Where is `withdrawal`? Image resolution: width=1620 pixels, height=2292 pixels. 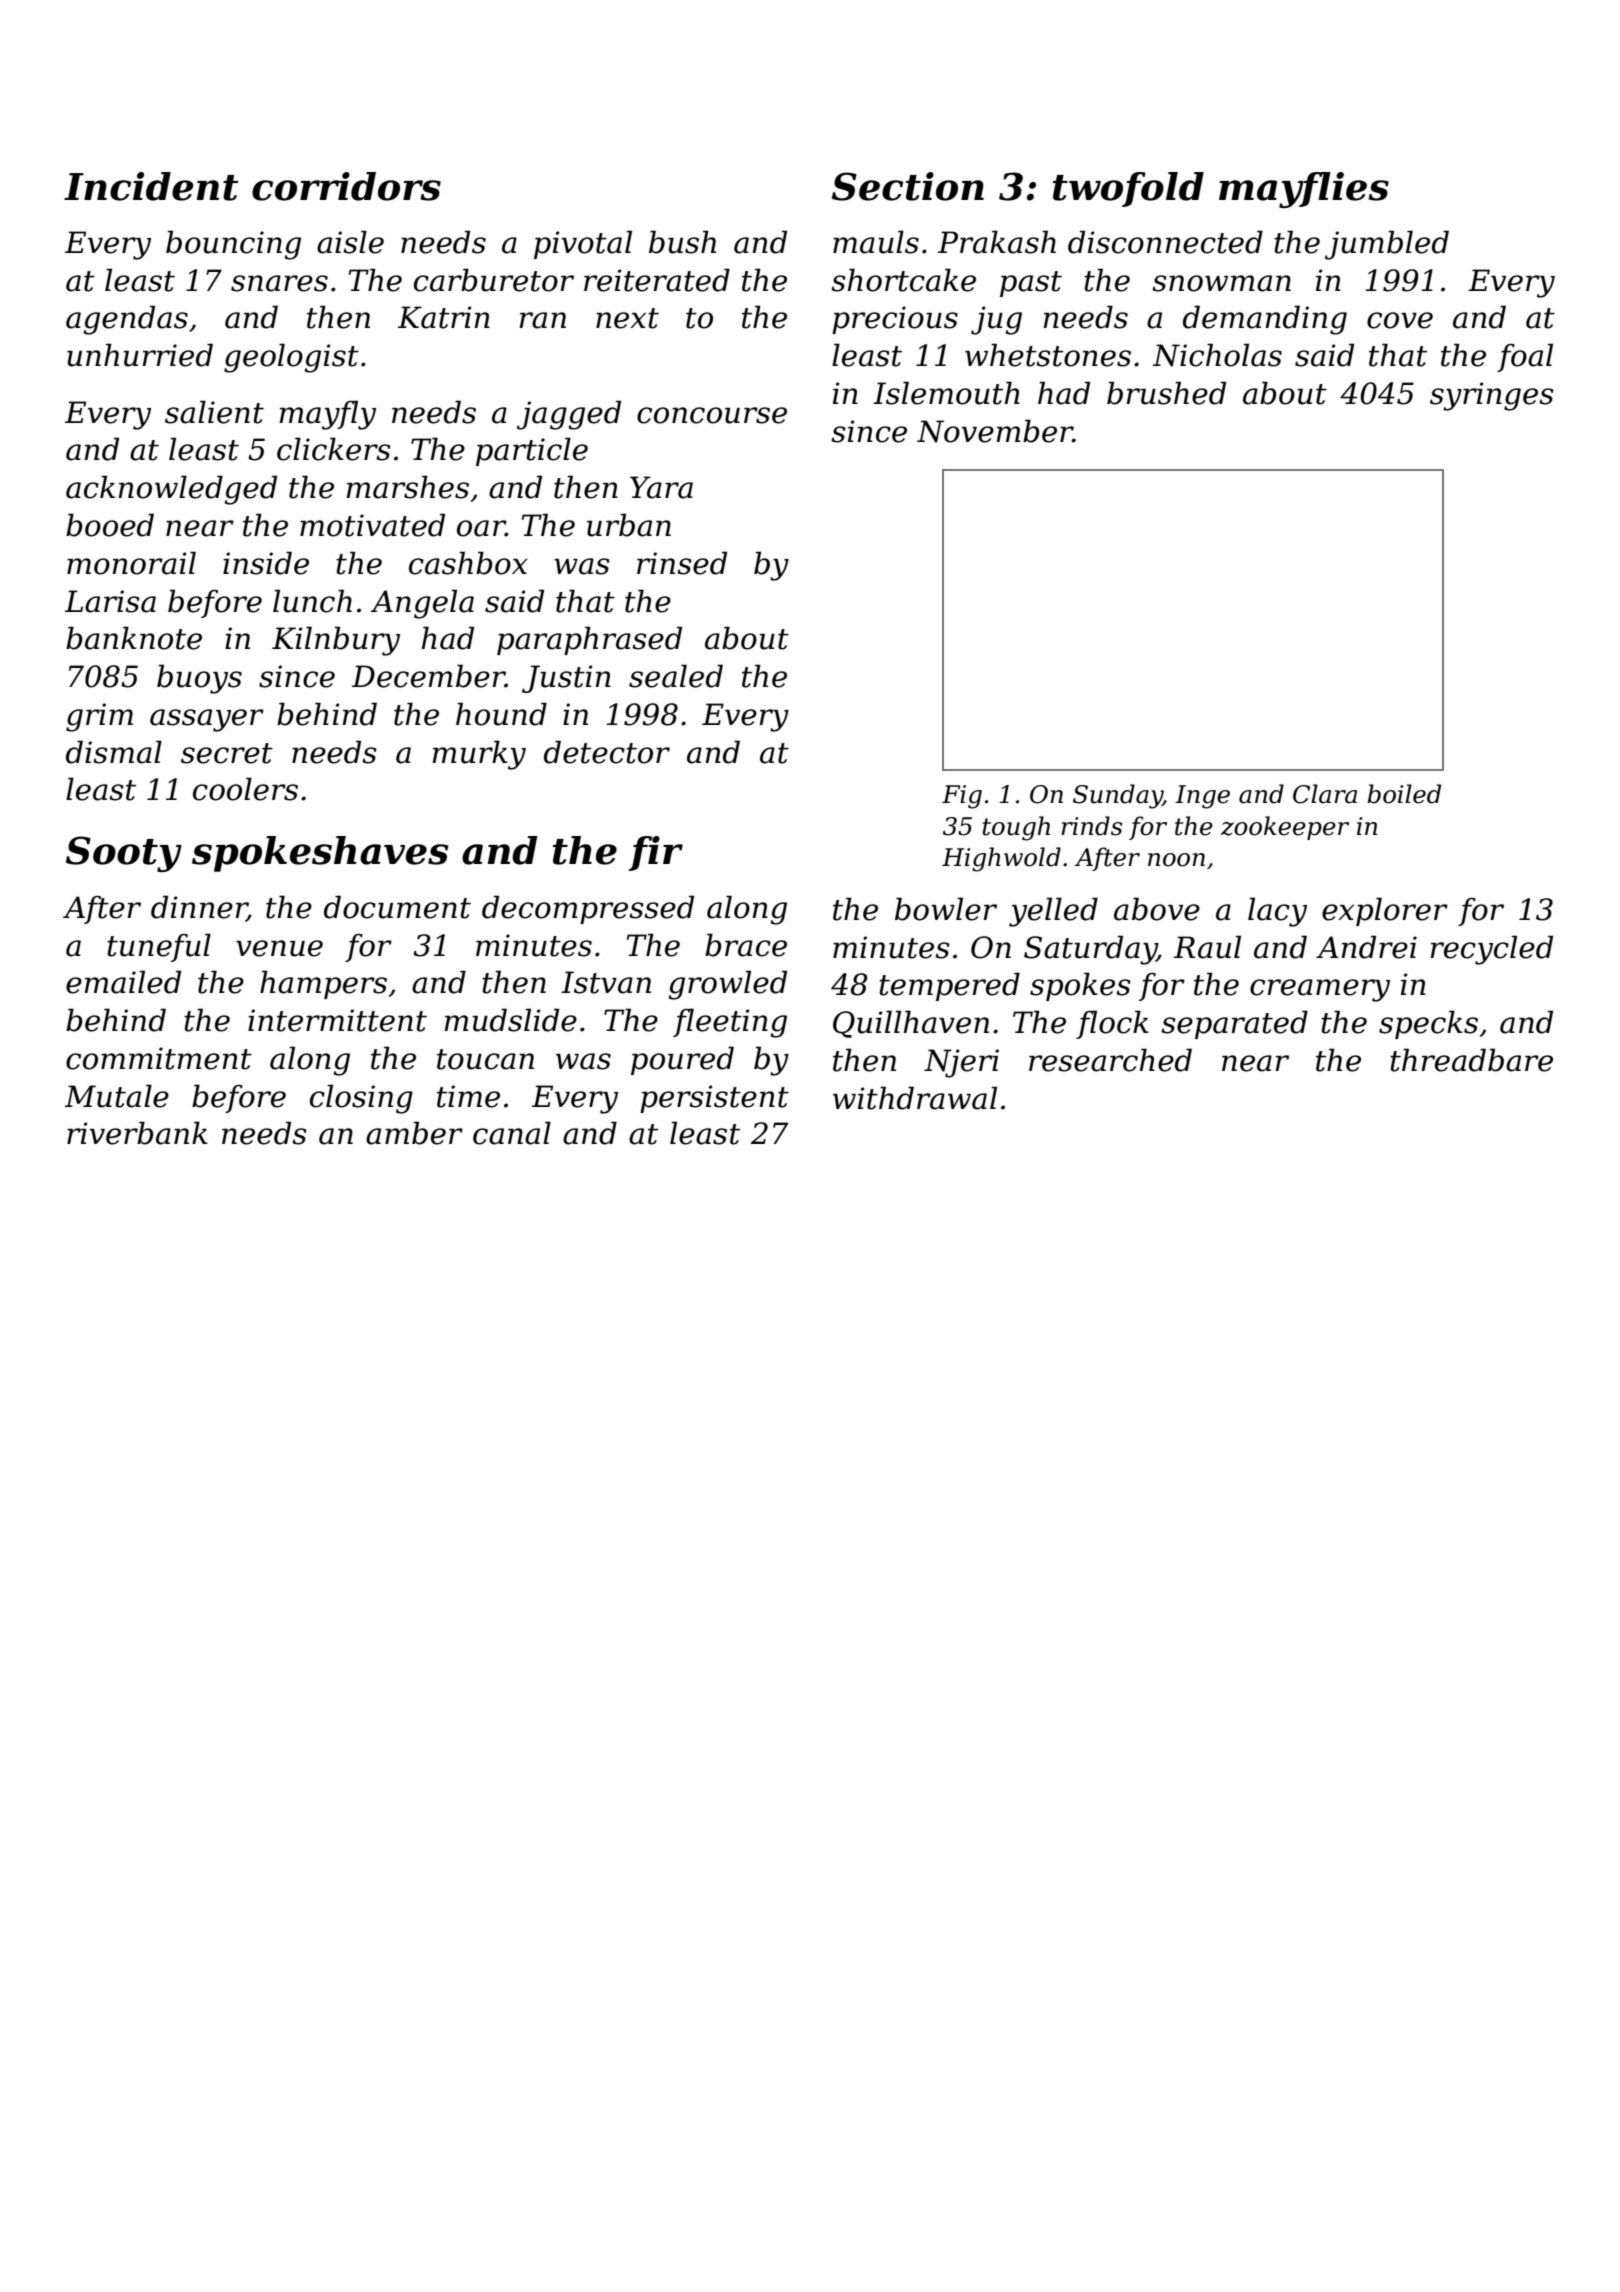 withdrawal is located at coordinates (915, 1098).
